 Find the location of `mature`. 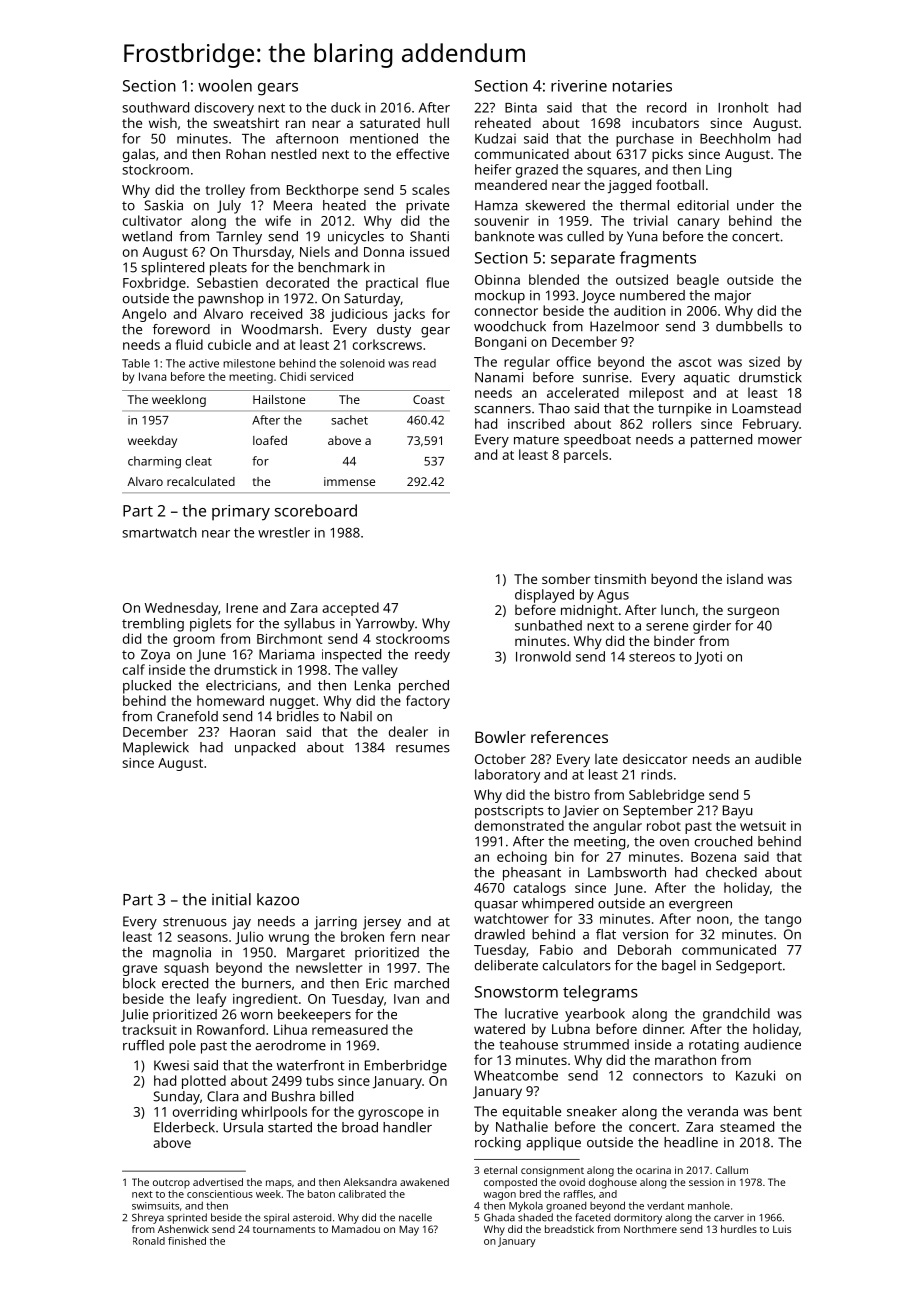

mature is located at coordinates (536, 440).
